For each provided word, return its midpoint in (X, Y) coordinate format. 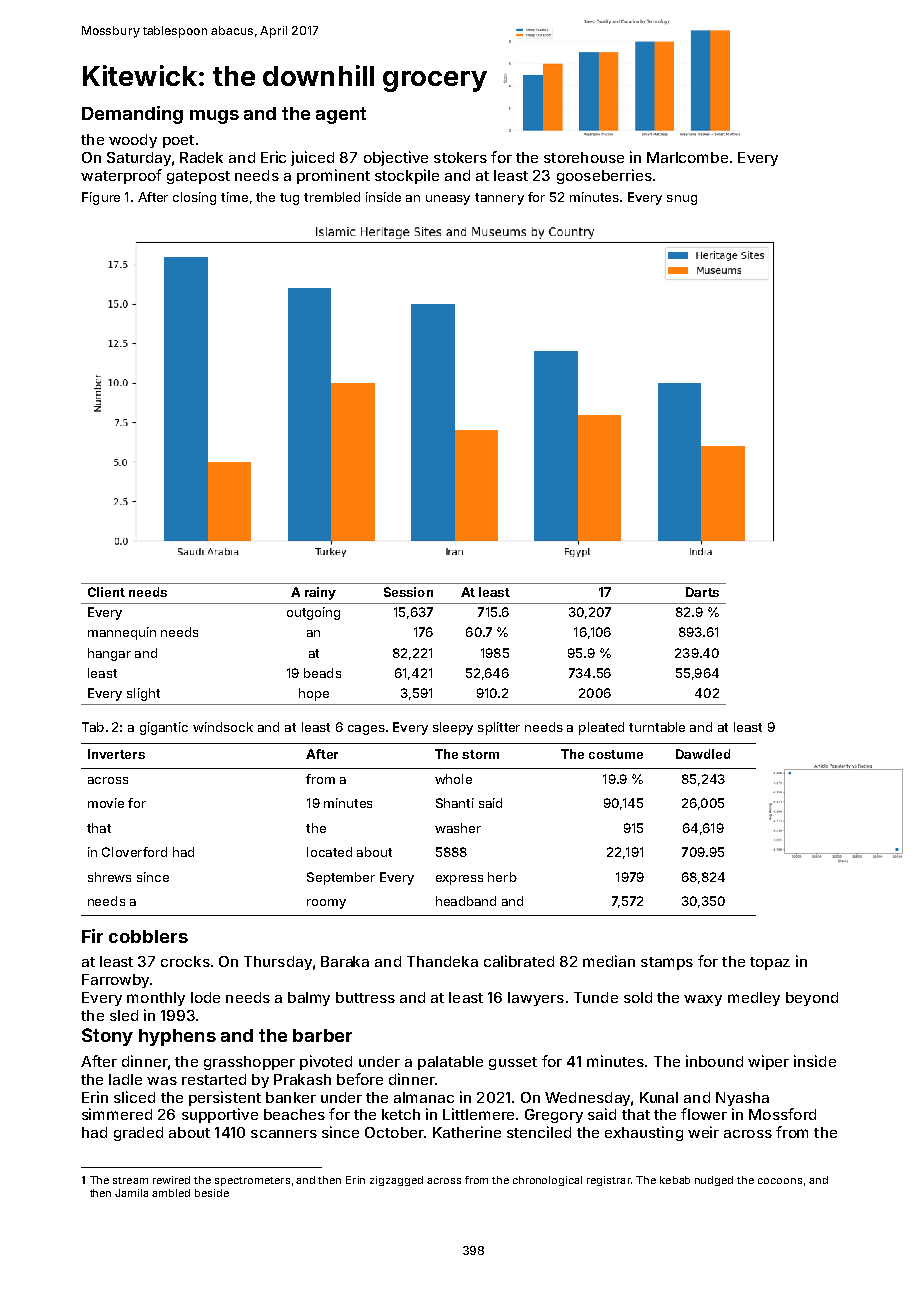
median (609, 961)
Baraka (345, 961)
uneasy (448, 200)
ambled (171, 1193)
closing (194, 198)
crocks (185, 961)
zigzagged (396, 1181)
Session (408, 592)
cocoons (780, 1181)
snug (682, 200)
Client (106, 592)
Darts (702, 592)
